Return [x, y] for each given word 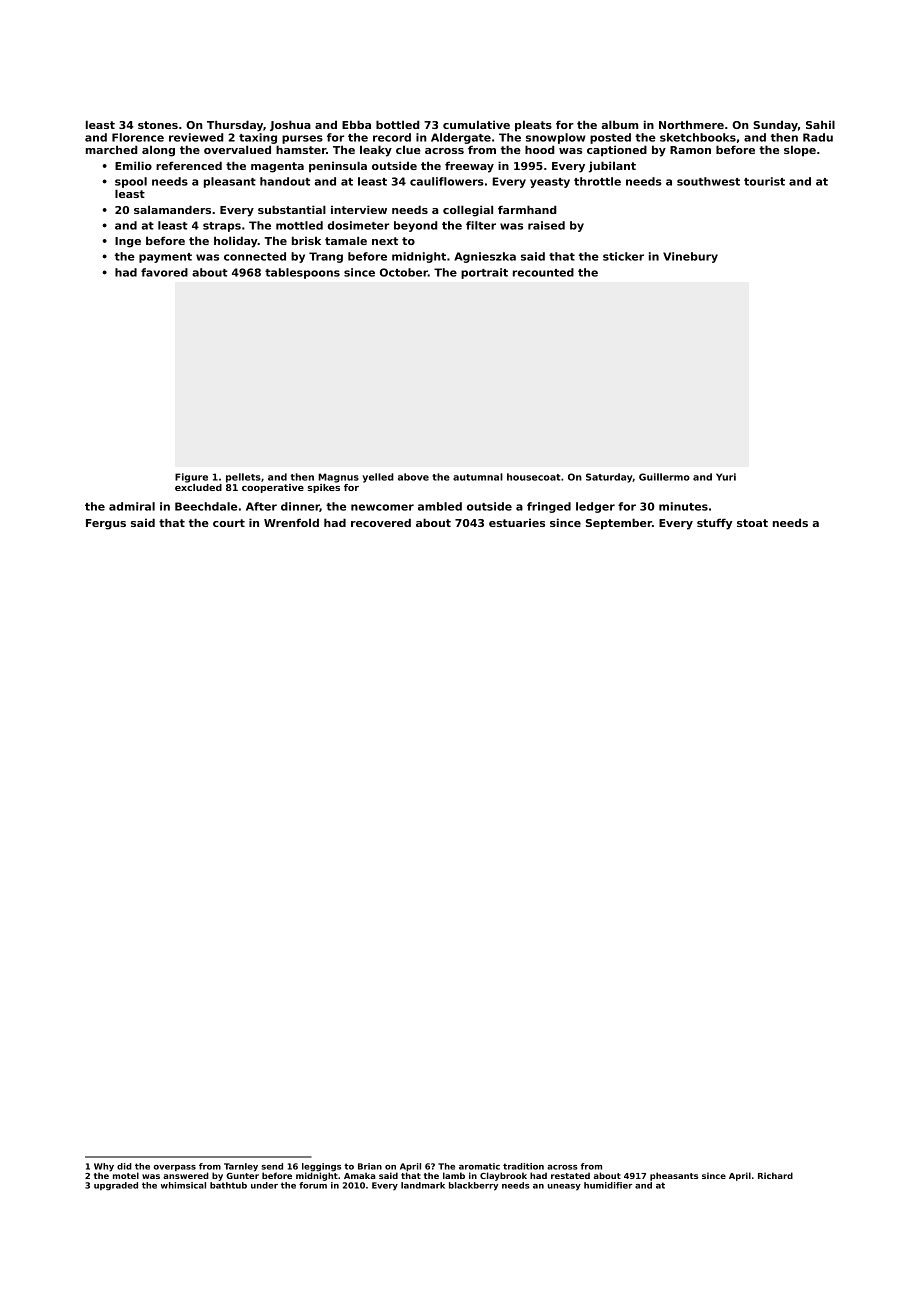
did [124, 1166]
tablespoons [302, 273]
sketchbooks [698, 137]
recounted [543, 272]
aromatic [479, 1166]
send [272, 1166]
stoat [752, 523]
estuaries [517, 522]
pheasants [674, 1176]
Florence [138, 137]
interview [359, 209]
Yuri [726, 477]
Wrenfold [291, 522]
